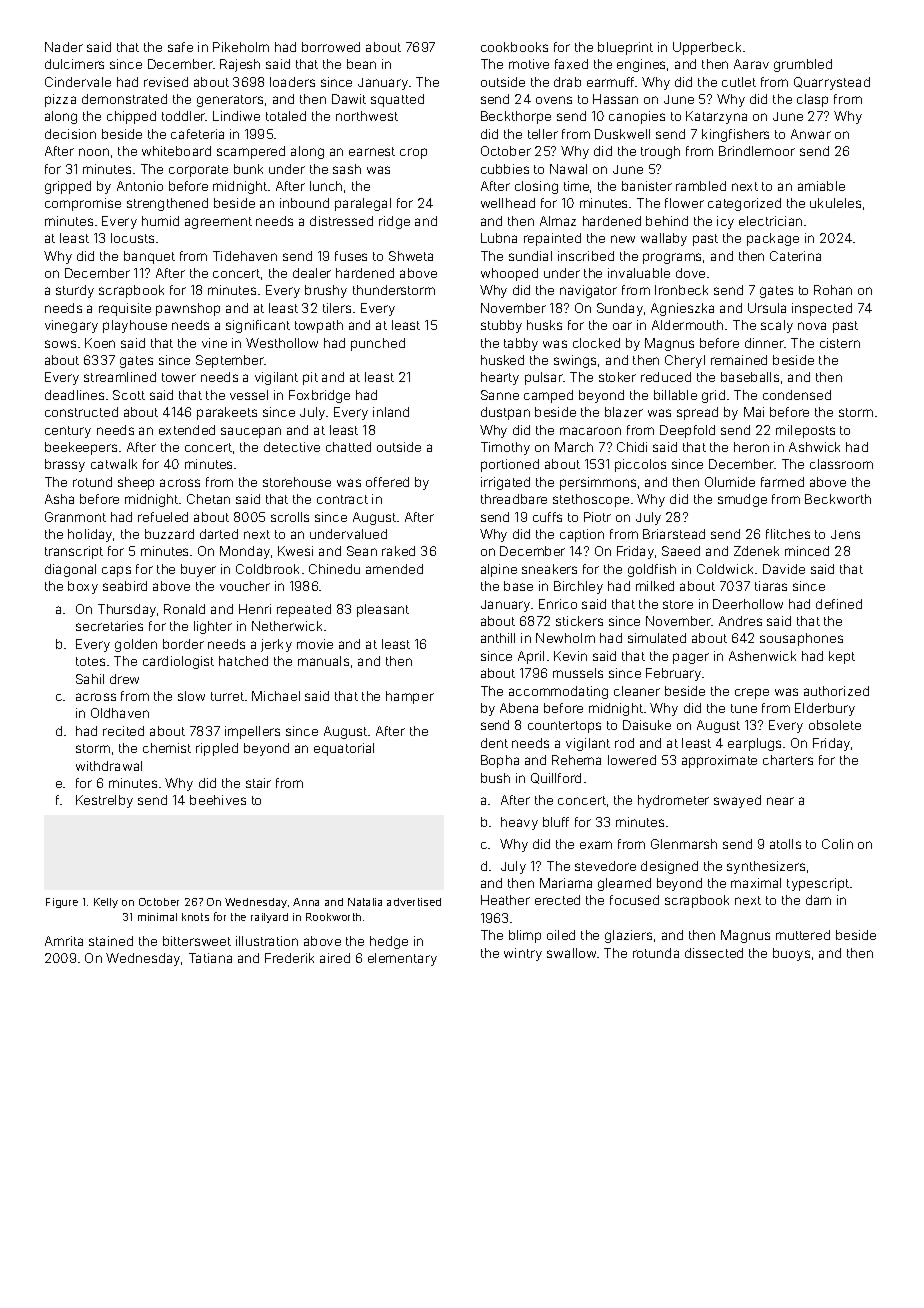 The image size is (924, 1308). What do you see at coordinates (523, 954) in the document?
I see `wintry` at bounding box center [523, 954].
